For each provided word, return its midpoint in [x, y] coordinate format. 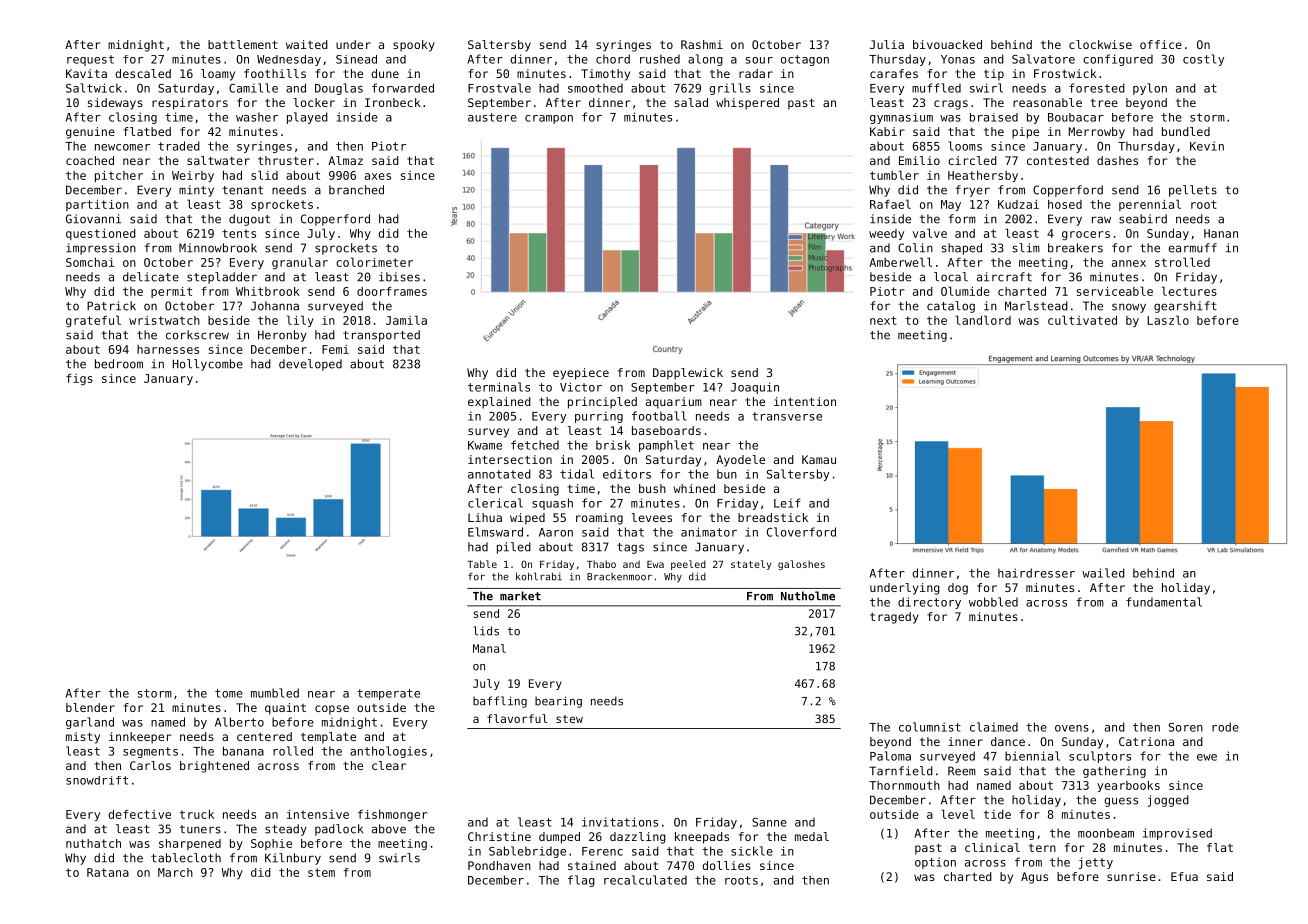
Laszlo [1168, 320]
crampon [549, 119]
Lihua [485, 517]
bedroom [119, 364]
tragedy [894, 618]
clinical [992, 847]
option [935, 863]
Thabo [601, 564]
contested [1058, 160]
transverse [787, 416]
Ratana [108, 872]
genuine [90, 133]
